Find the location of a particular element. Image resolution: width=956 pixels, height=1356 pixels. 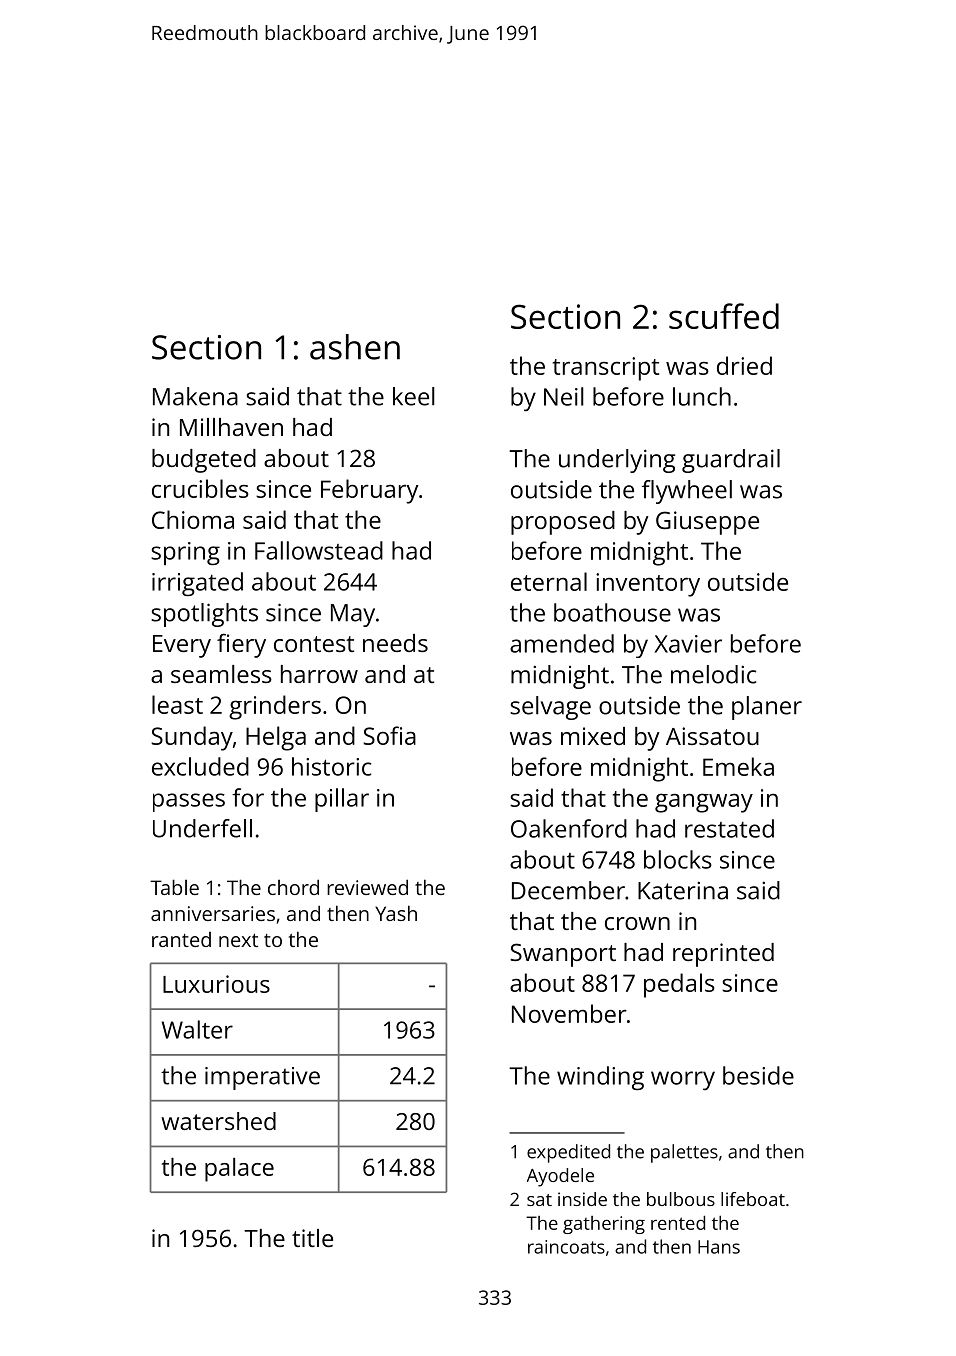

least is located at coordinates (177, 704).
